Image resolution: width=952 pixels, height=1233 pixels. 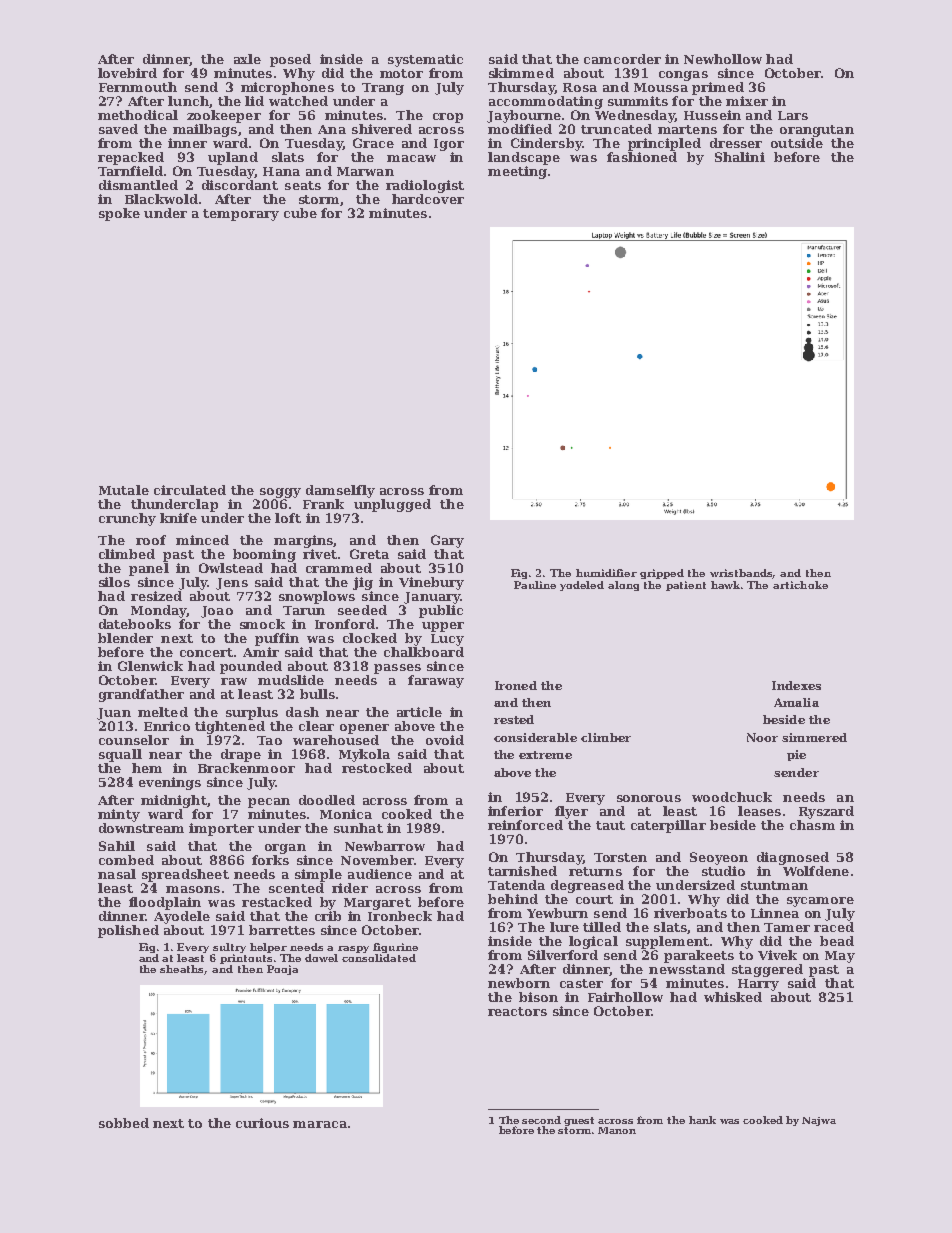 I want to click on systematic, so click(x=425, y=60).
